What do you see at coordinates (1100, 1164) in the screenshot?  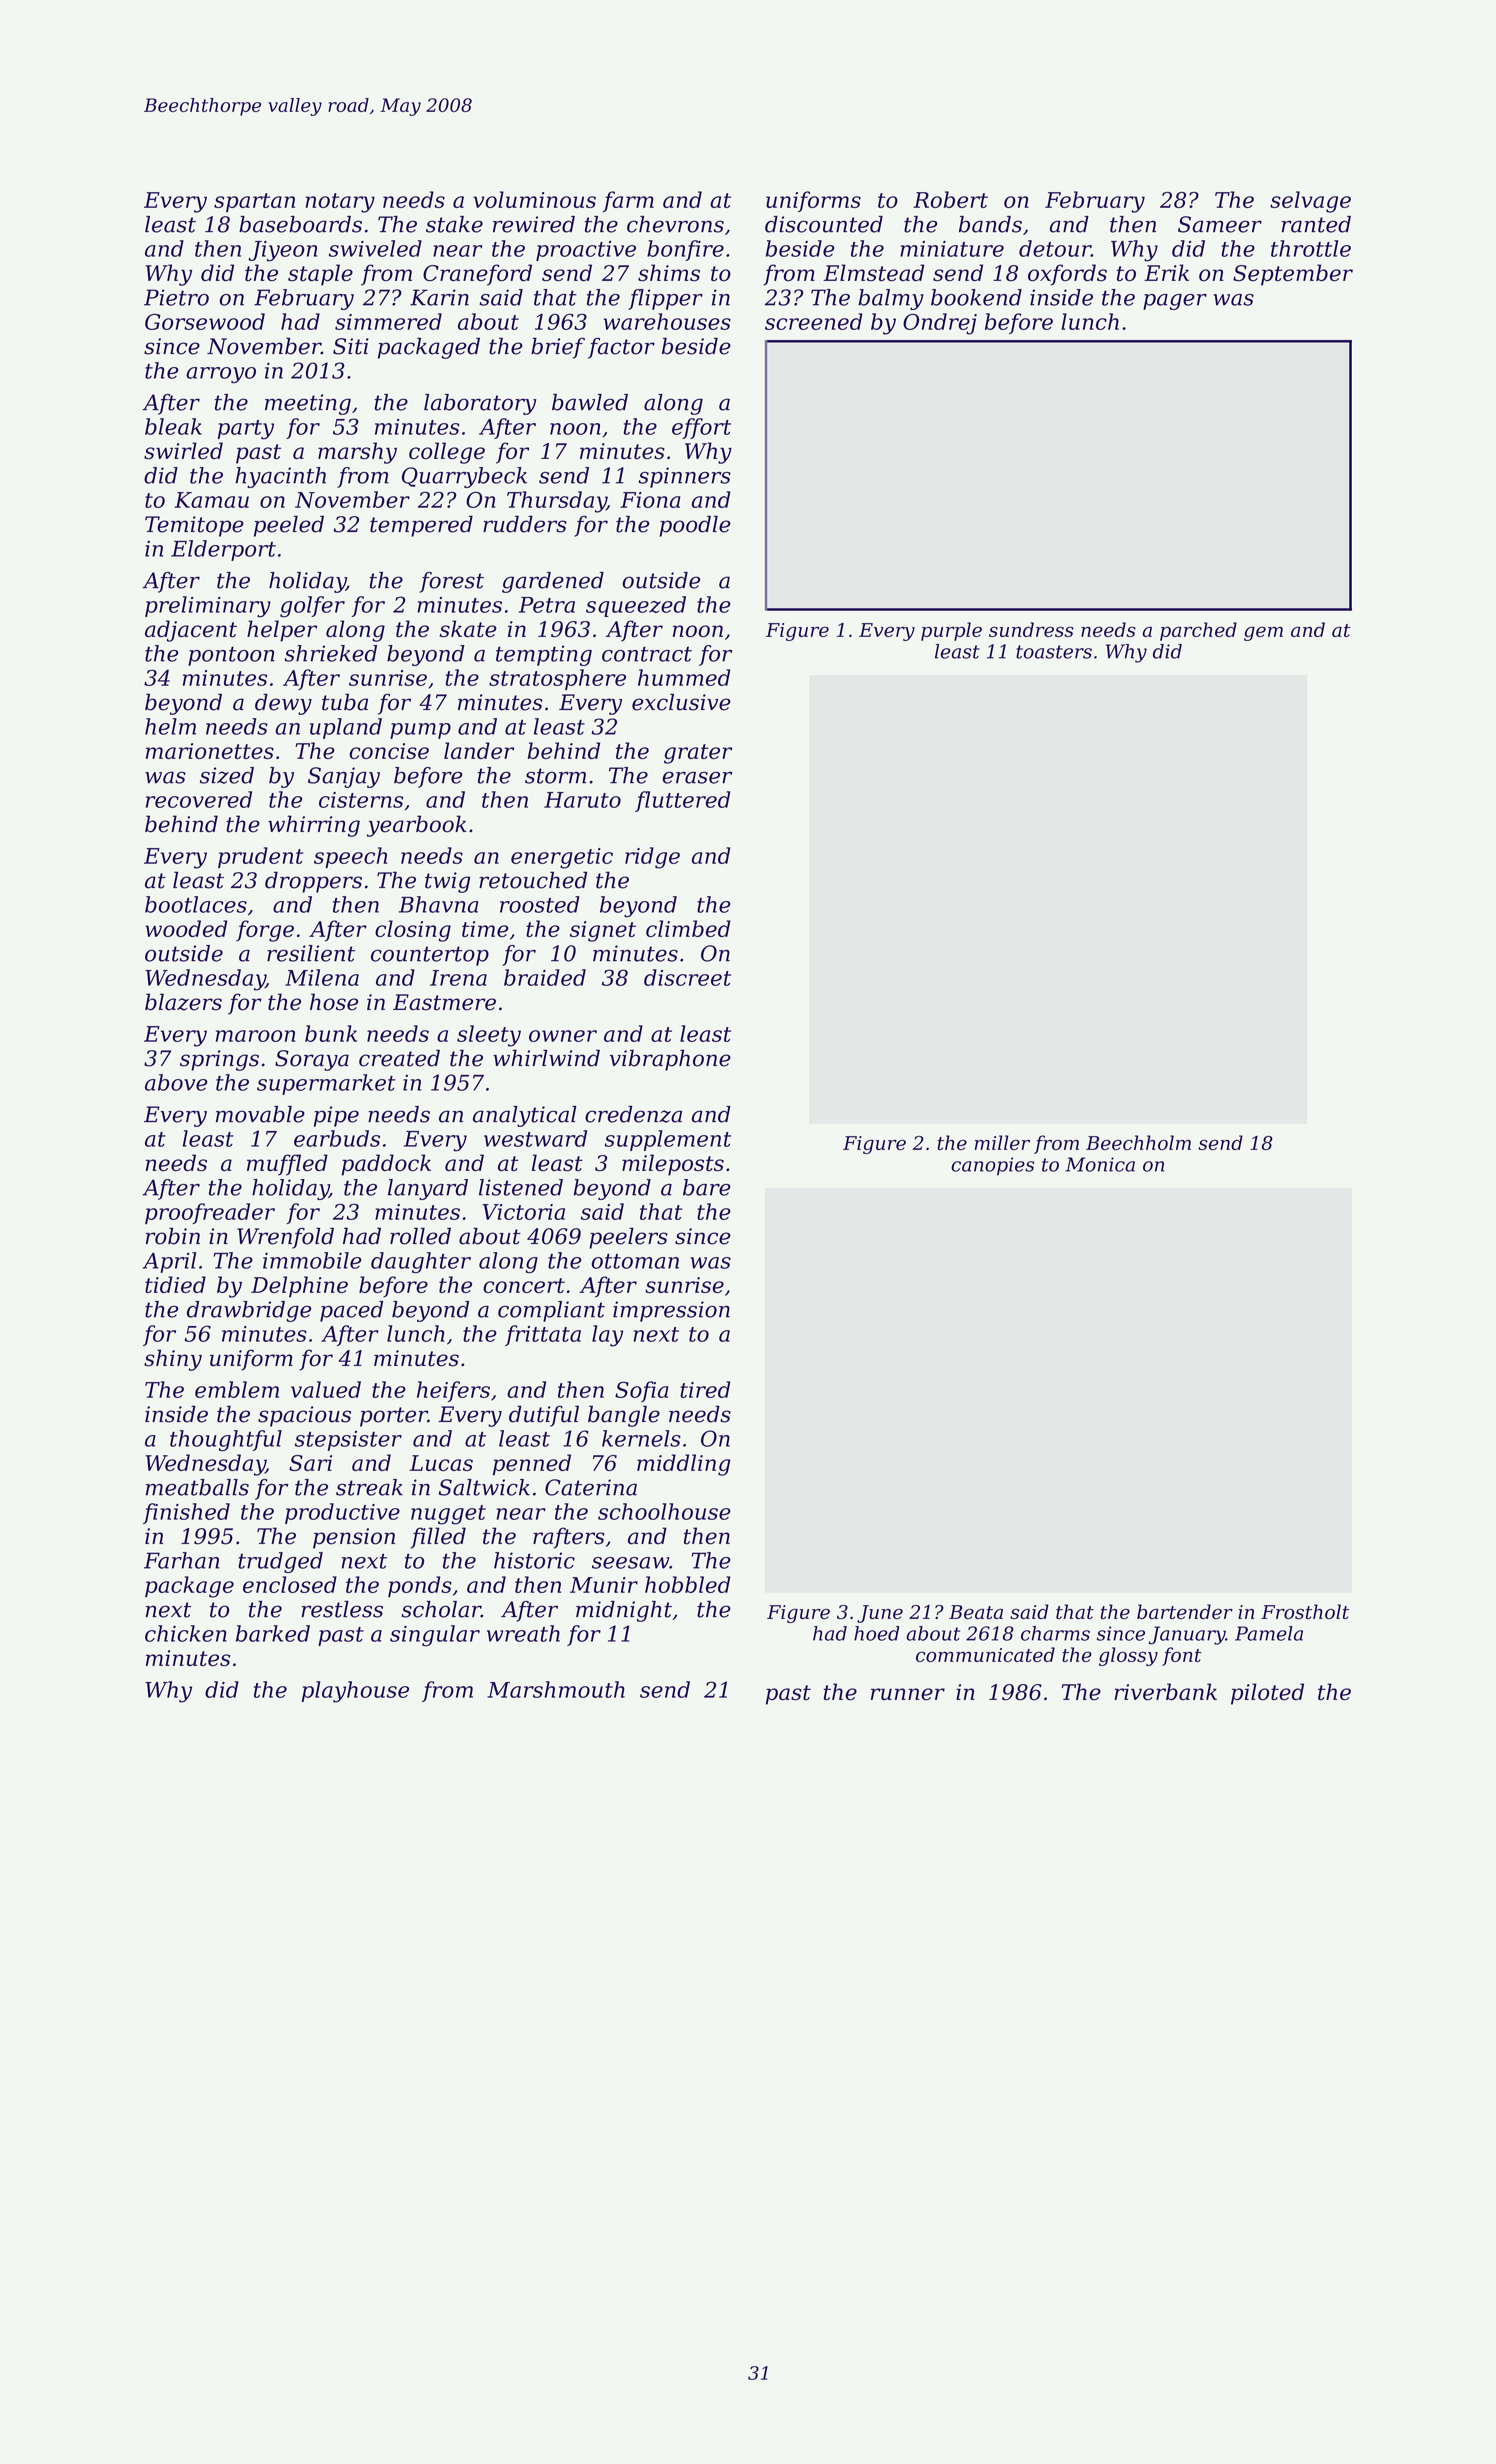 I see `Monica` at bounding box center [1100, 1164].
